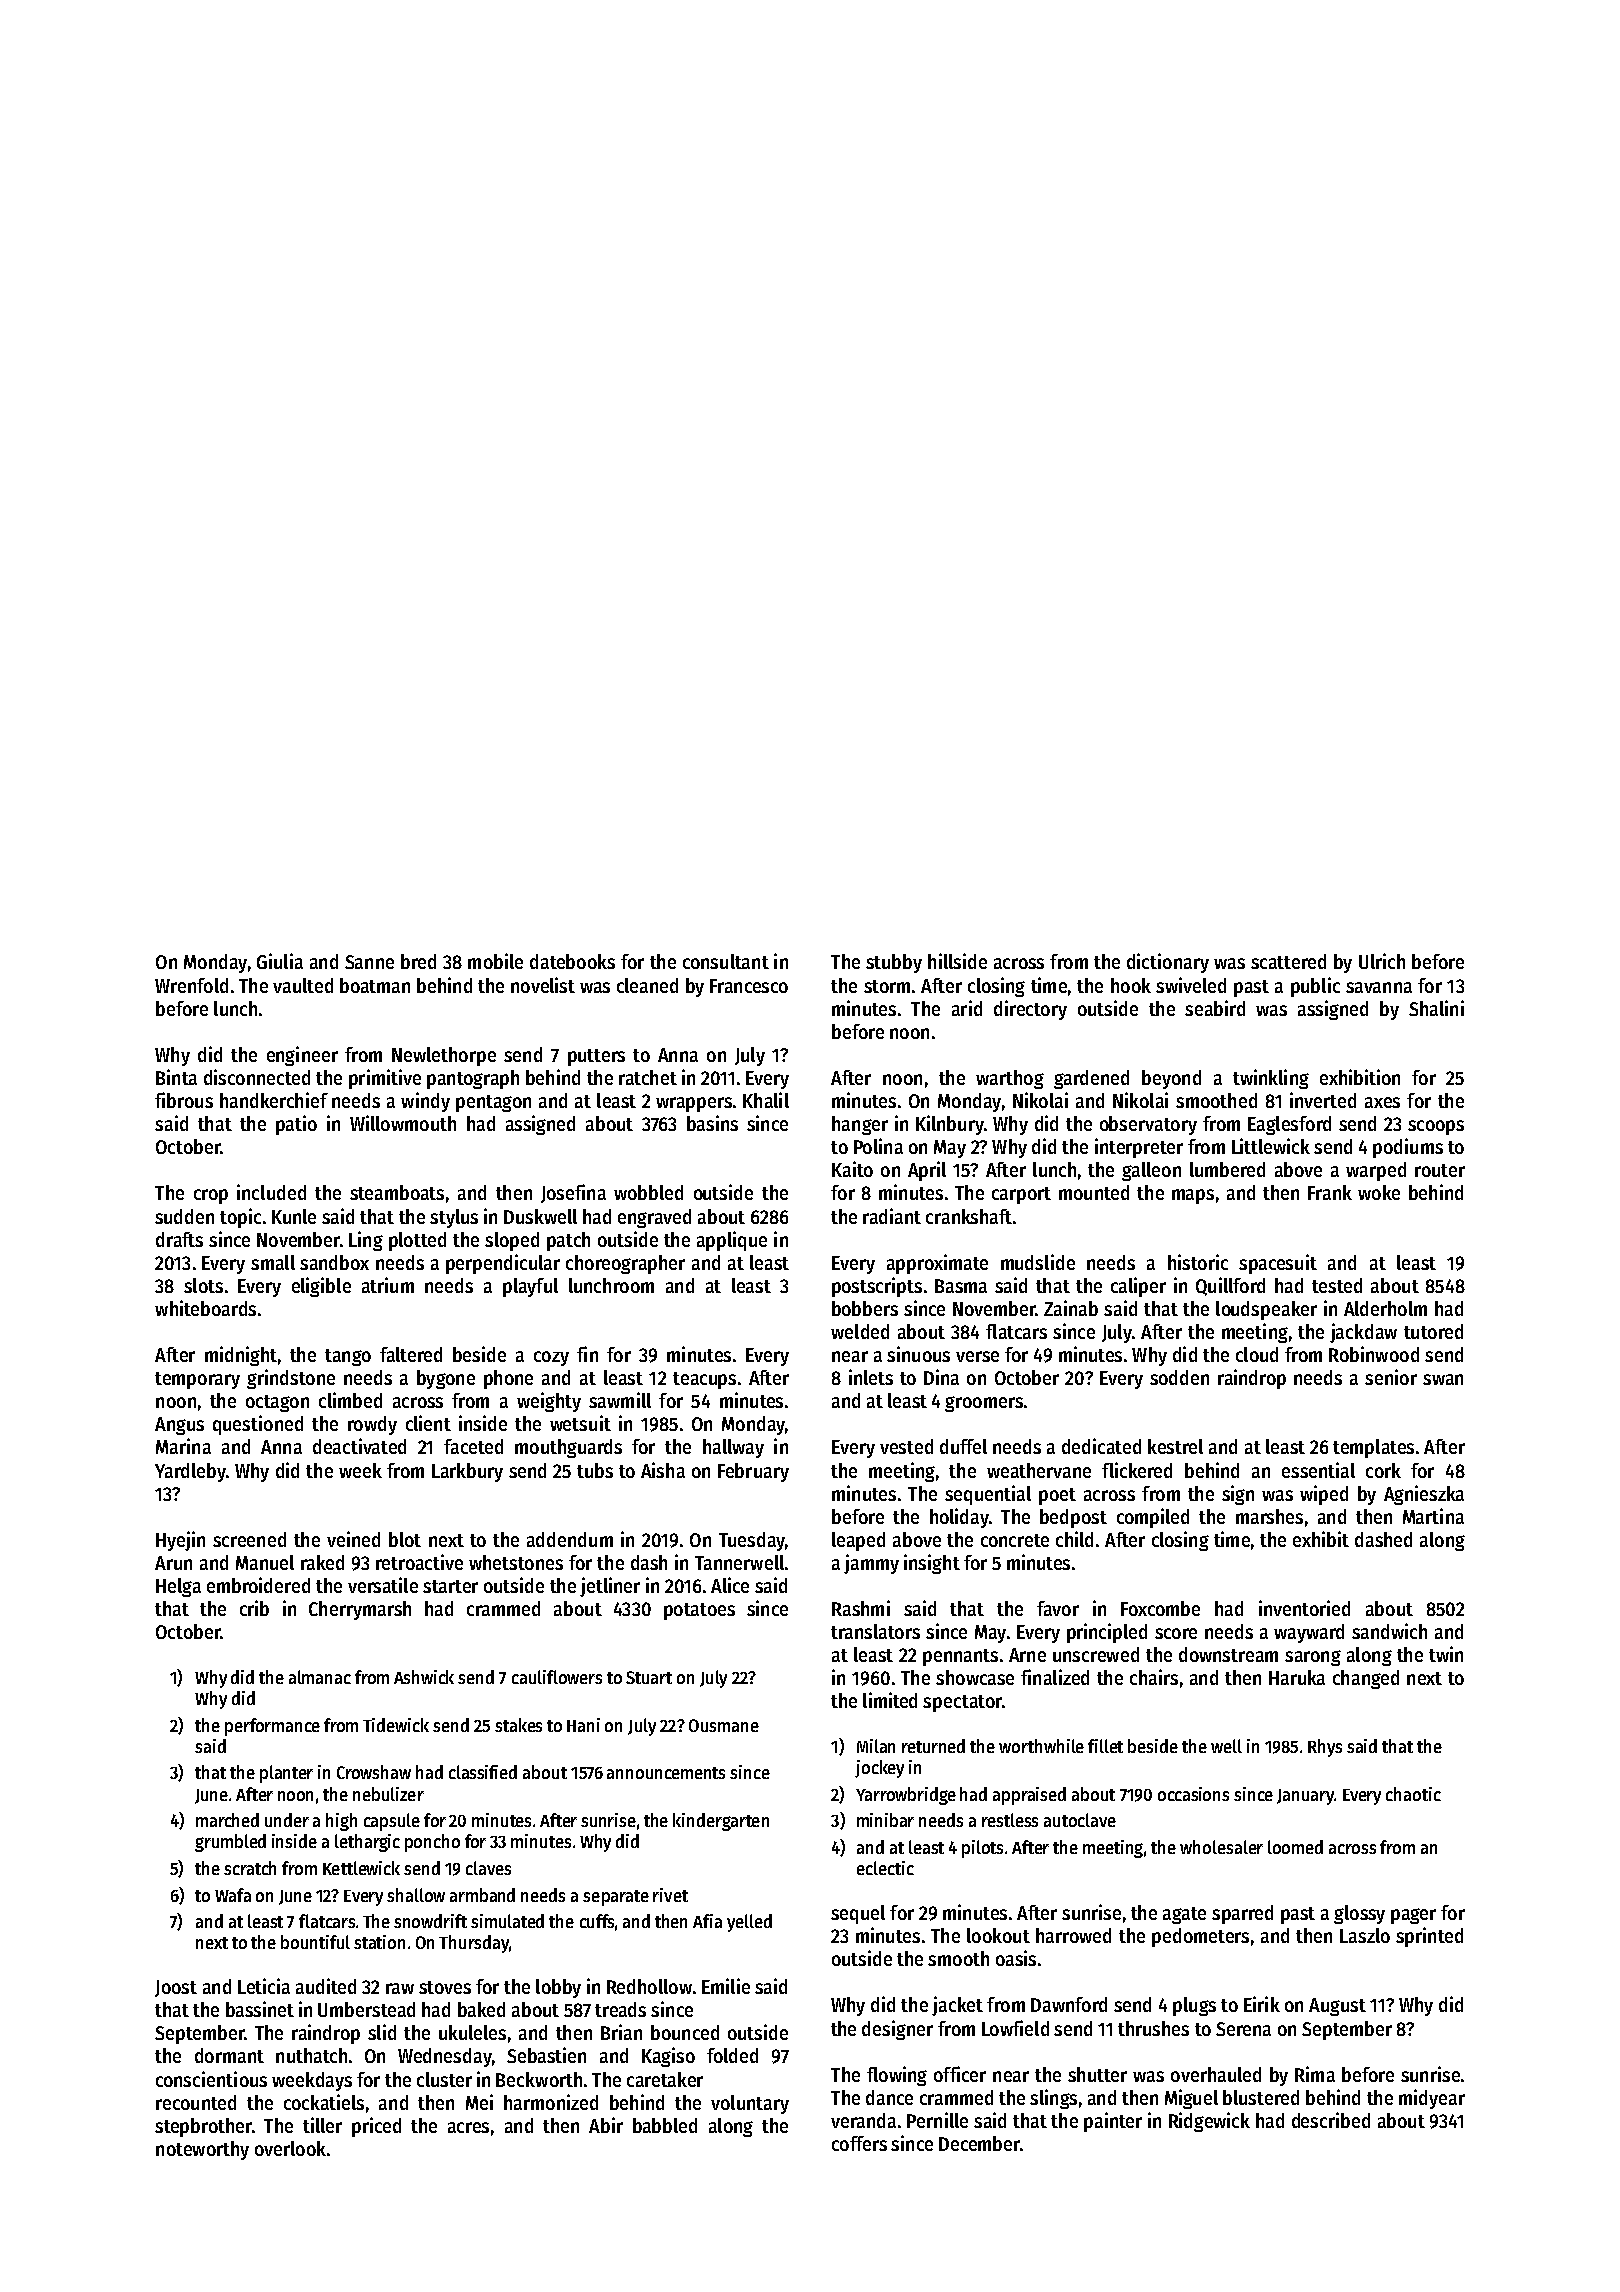  I want to click on mobile, so click(495, 961).
